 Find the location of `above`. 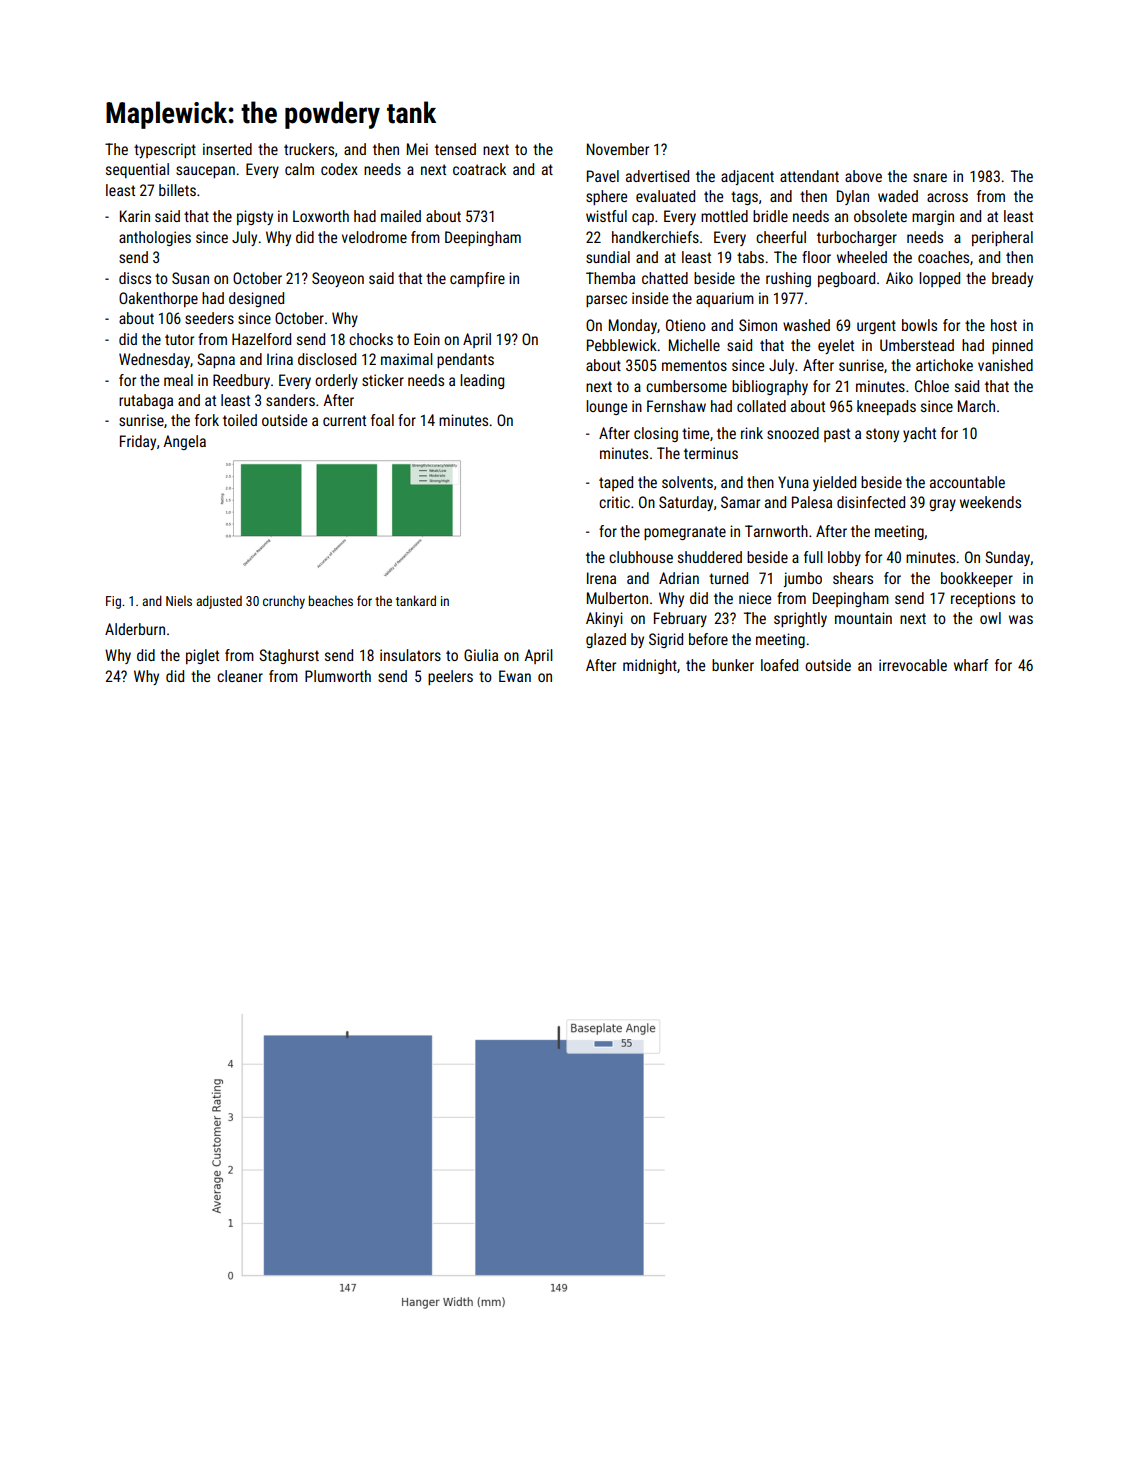

above is located at coordinates (863, 176).
